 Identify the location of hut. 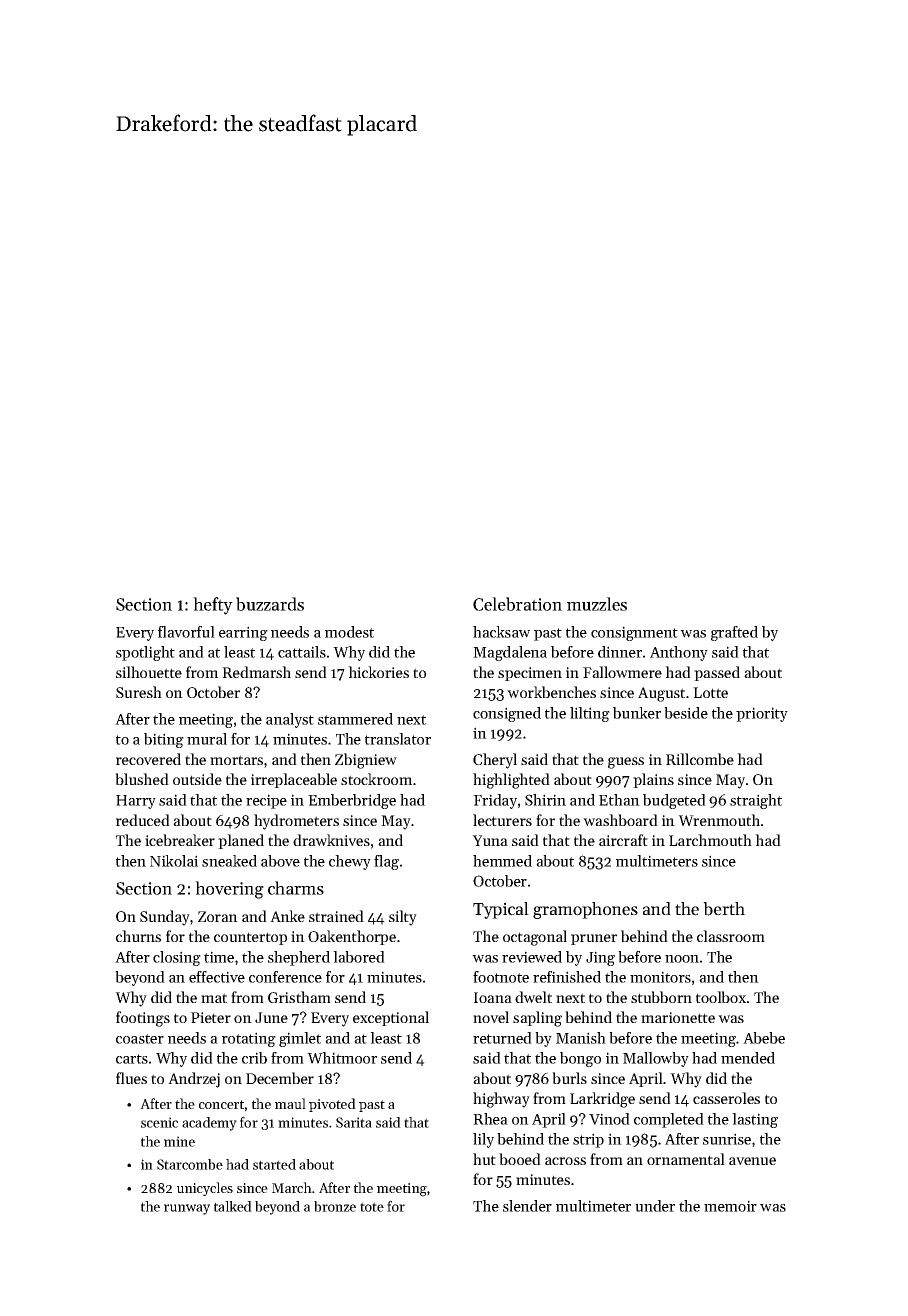
(484, 1159).
